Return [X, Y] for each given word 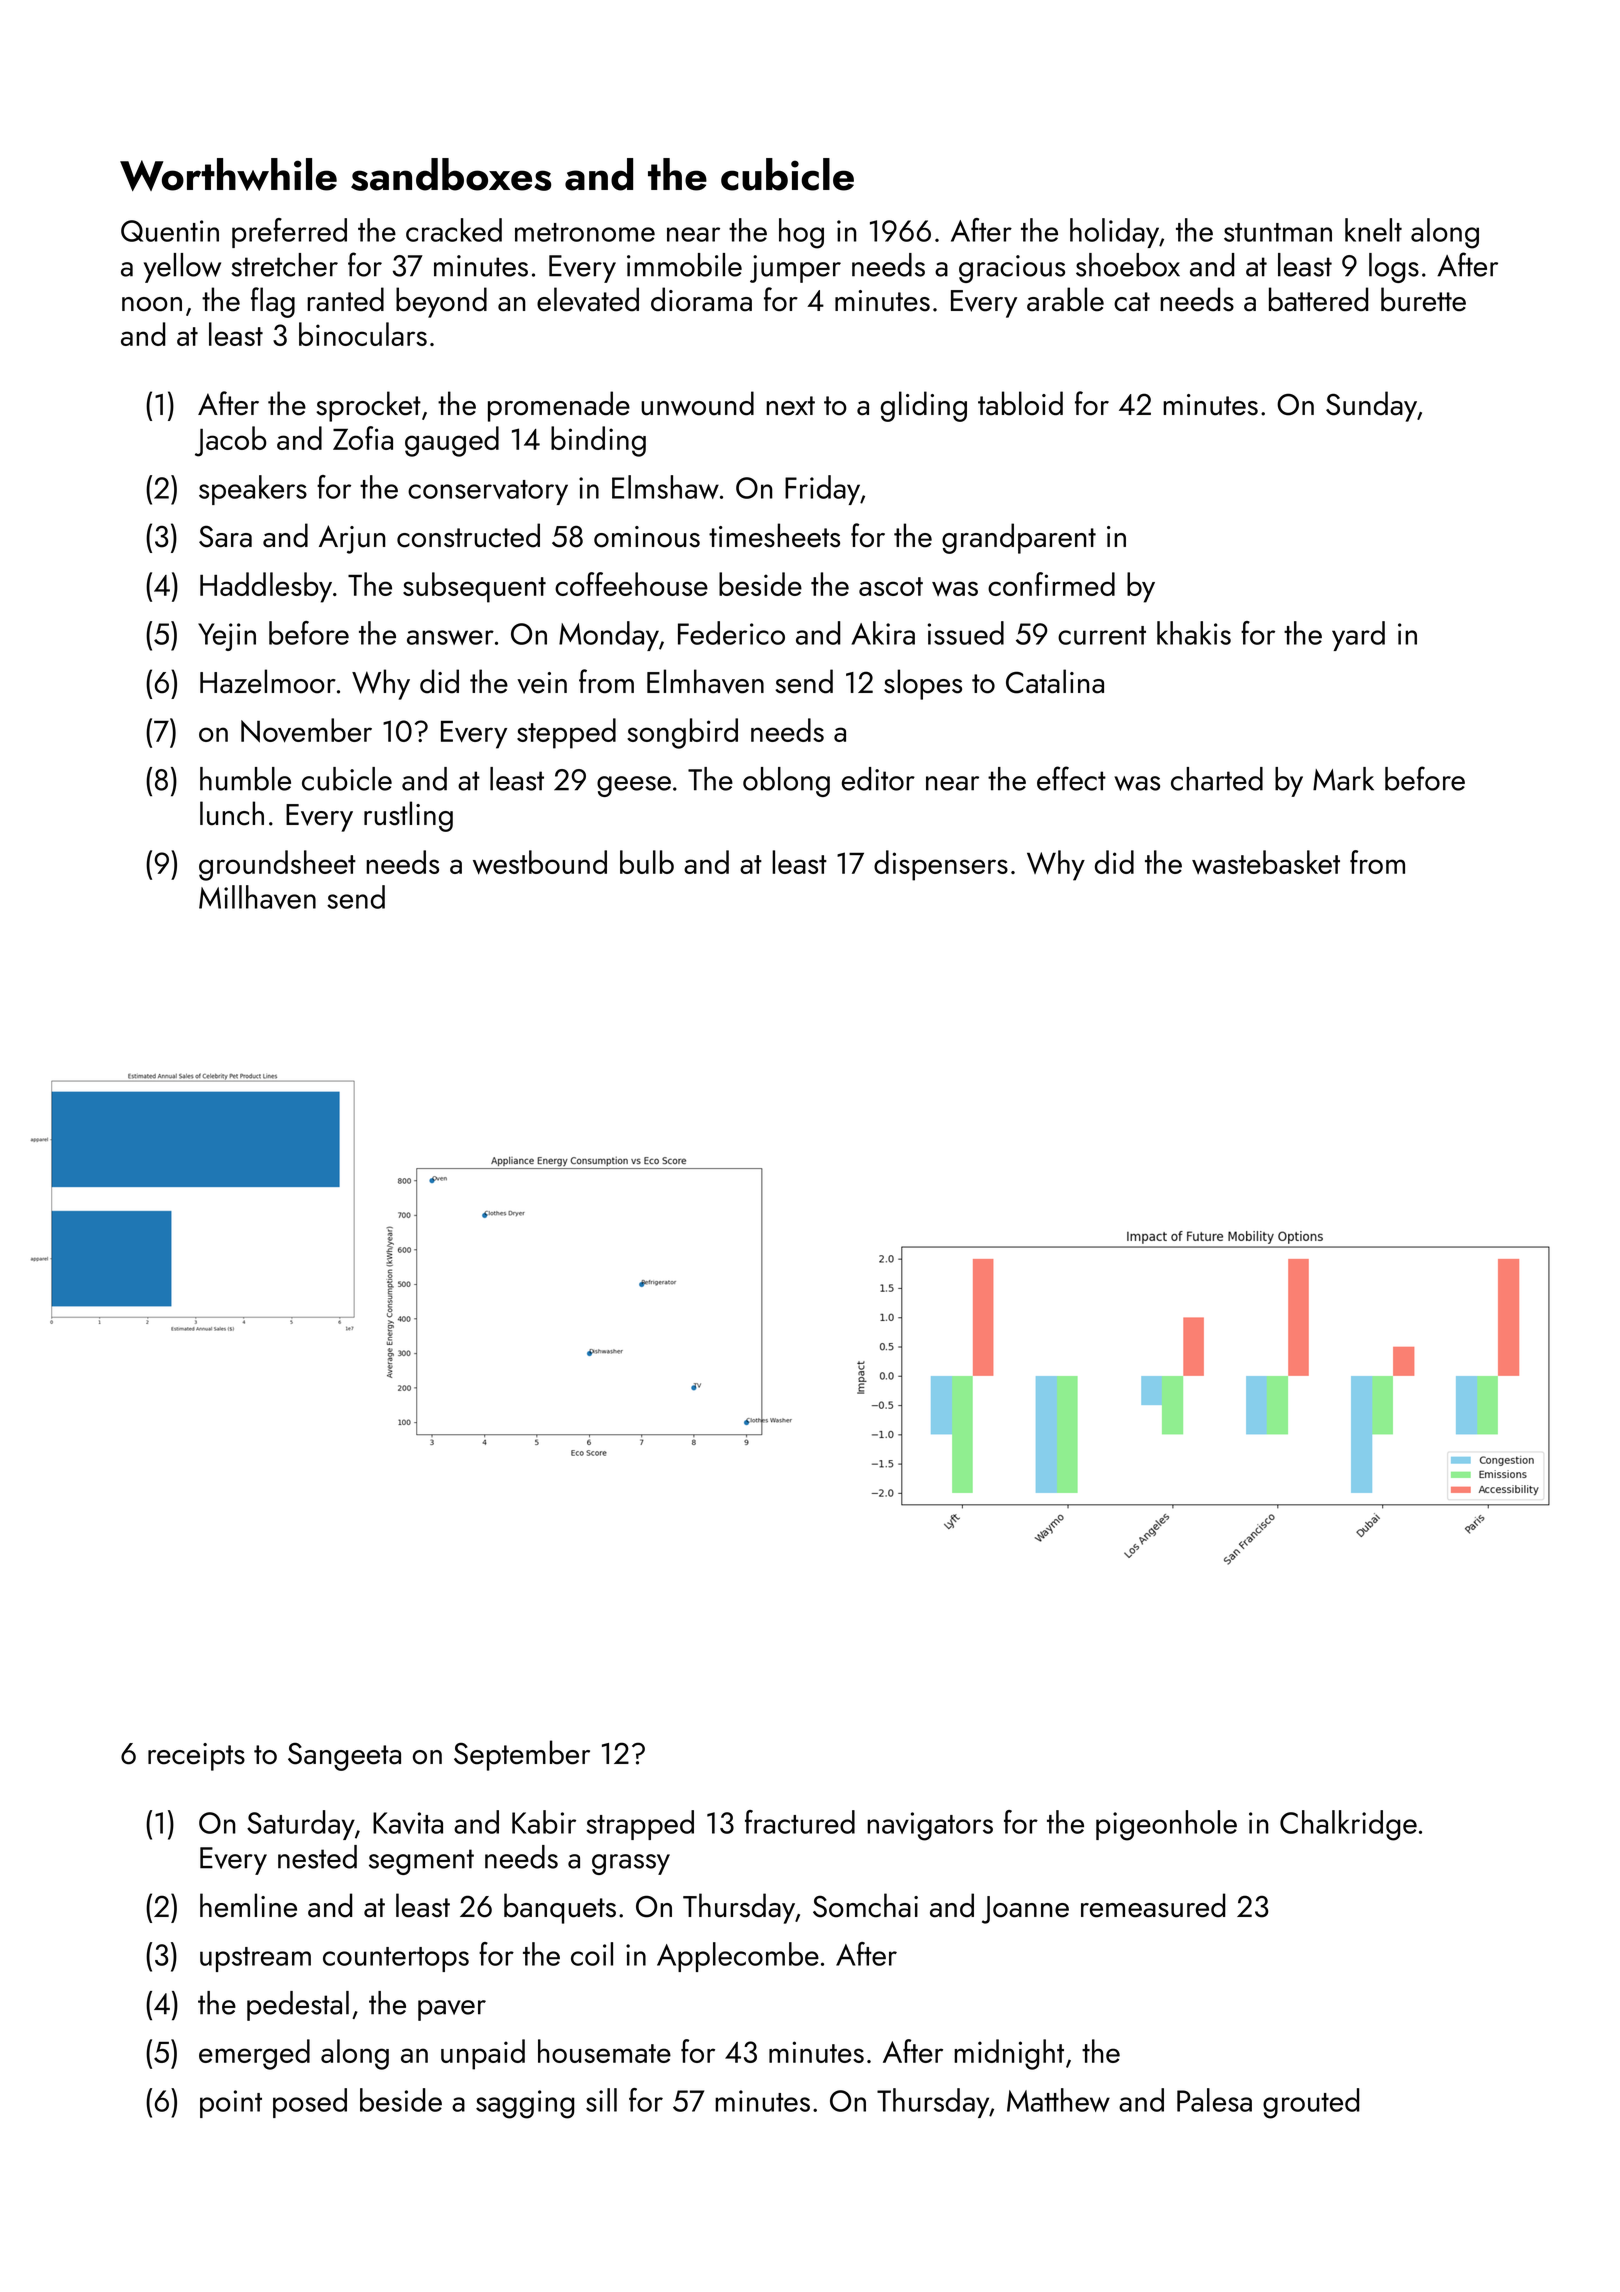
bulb [647, 862]
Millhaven [257, 897]
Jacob [231, 441]
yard [1358, 636]
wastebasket [1266, 862]
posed [310, 2103]
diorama [701, 299]
